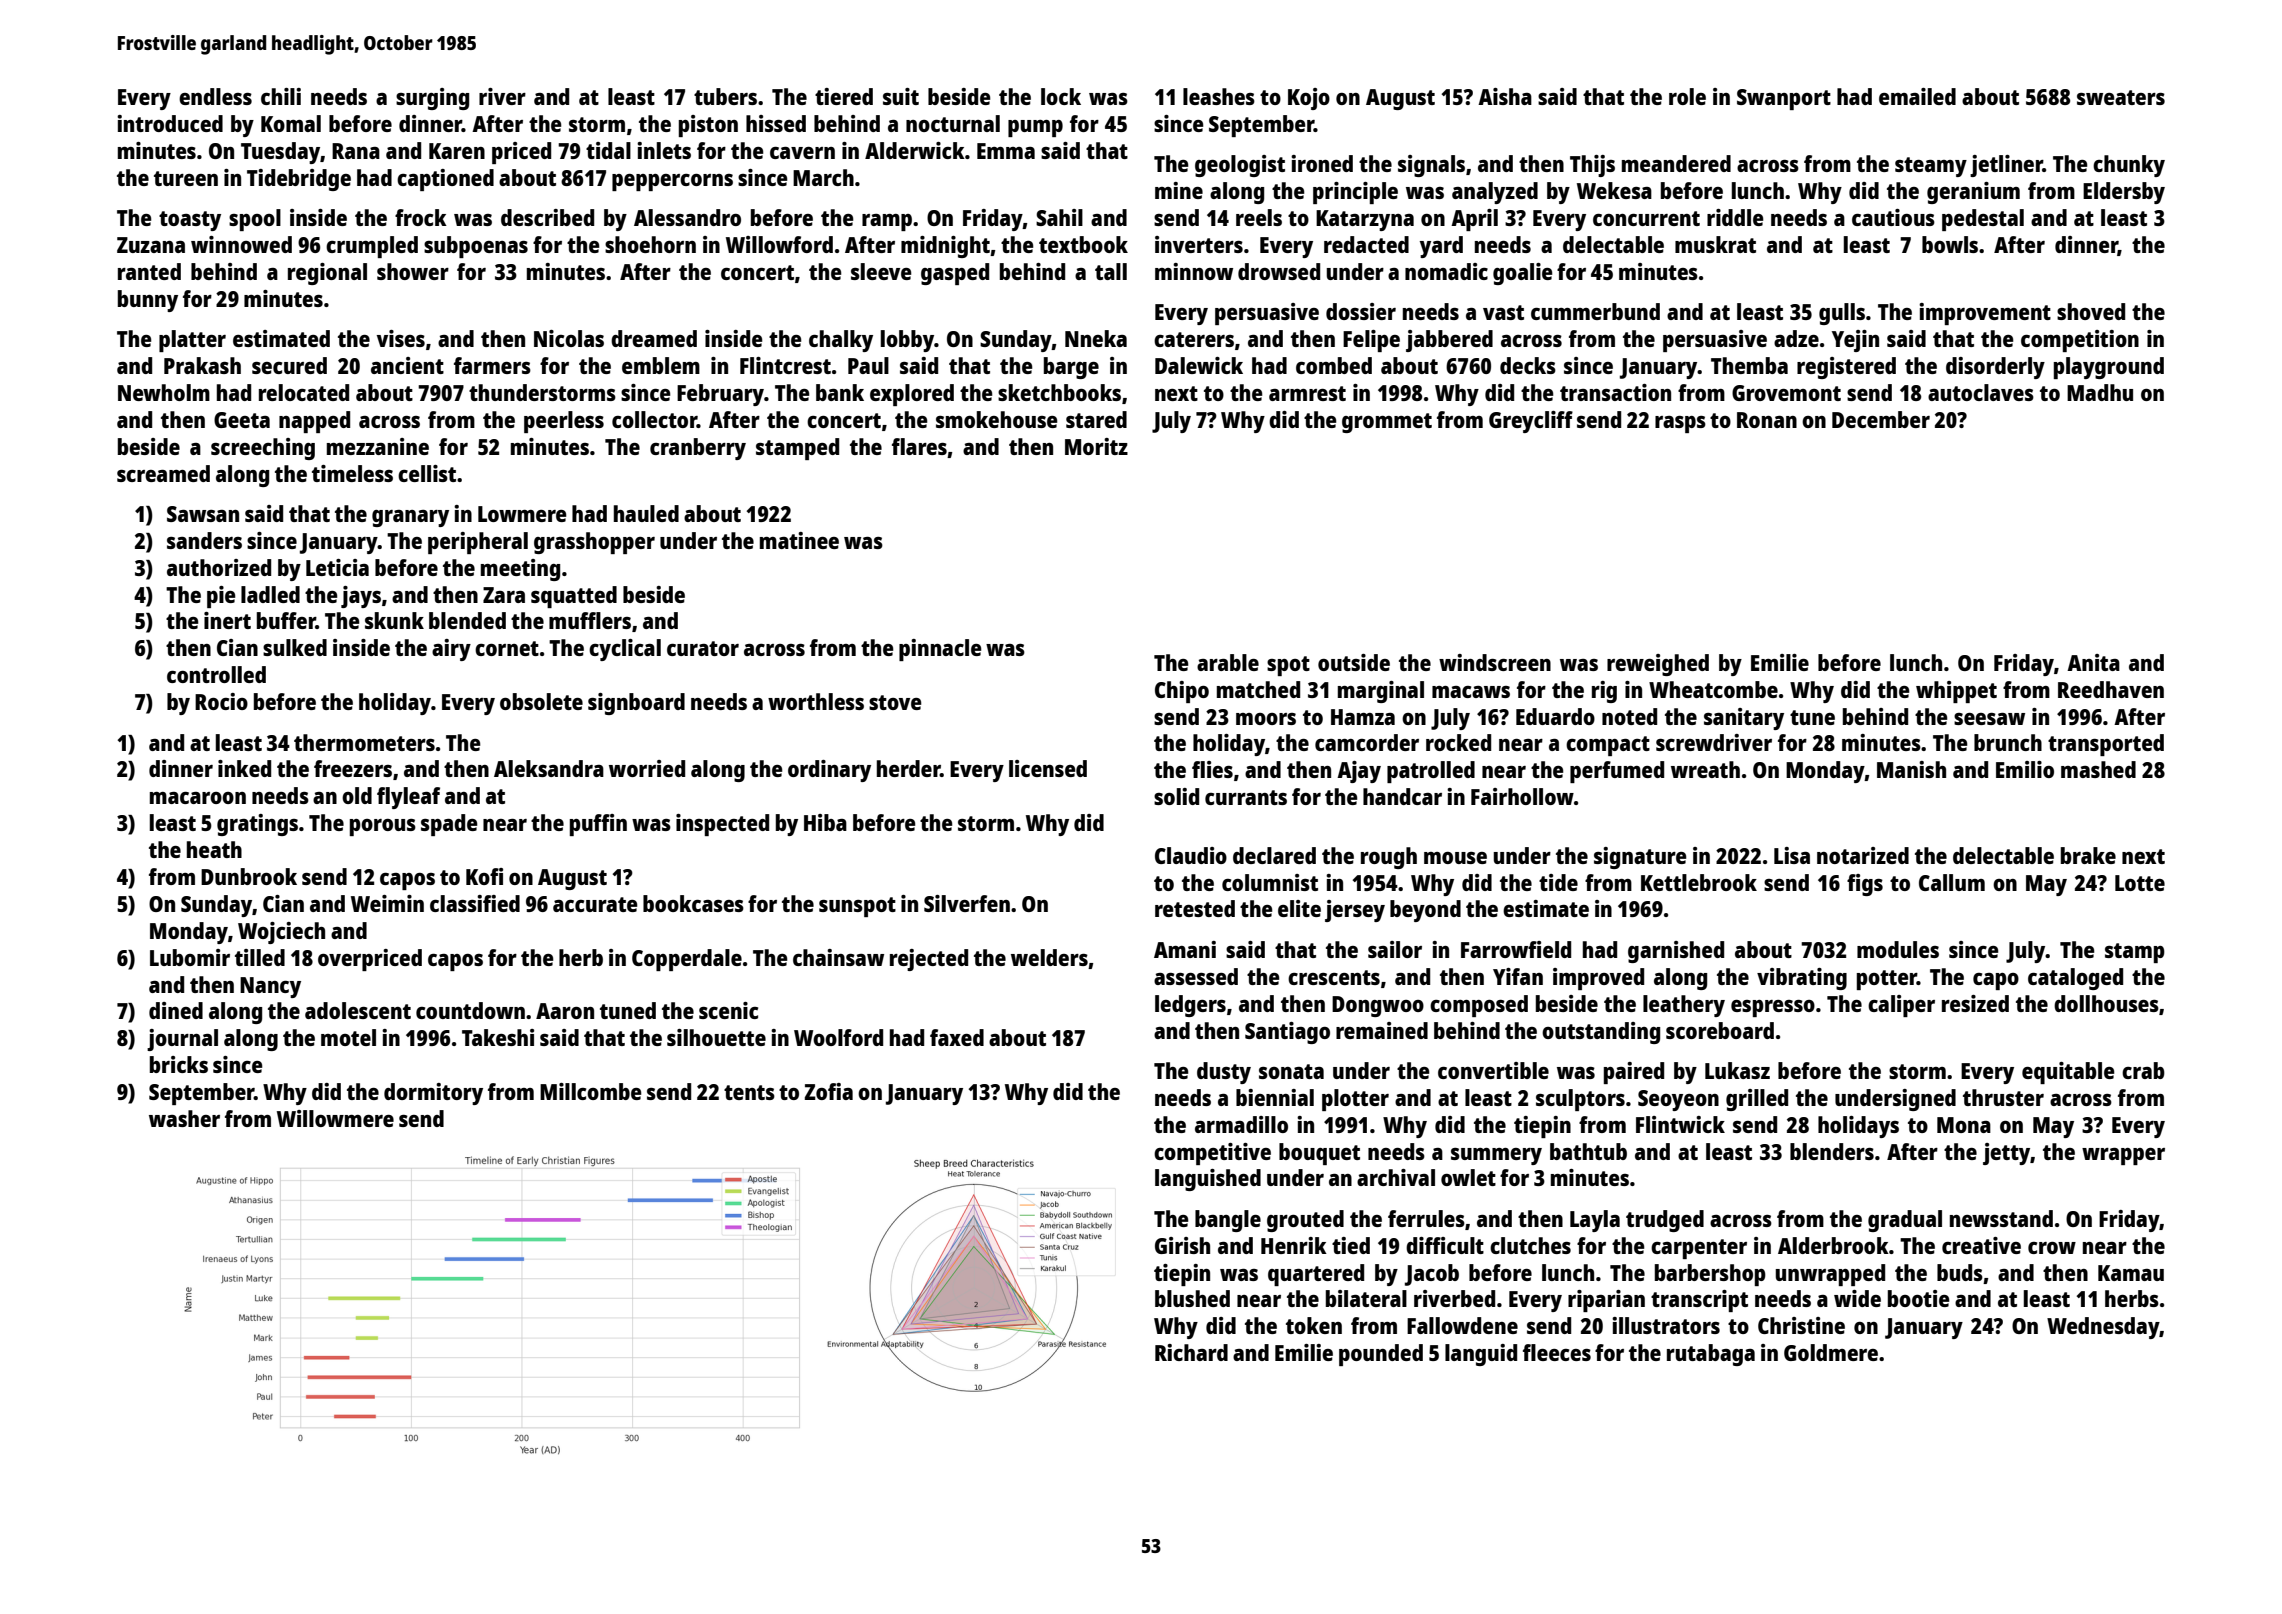 This page has height=1614, width=2282. What do you see at coordinates (967, 903) in the page?
I see `Silverfen` at bounding box center [967, 903].
